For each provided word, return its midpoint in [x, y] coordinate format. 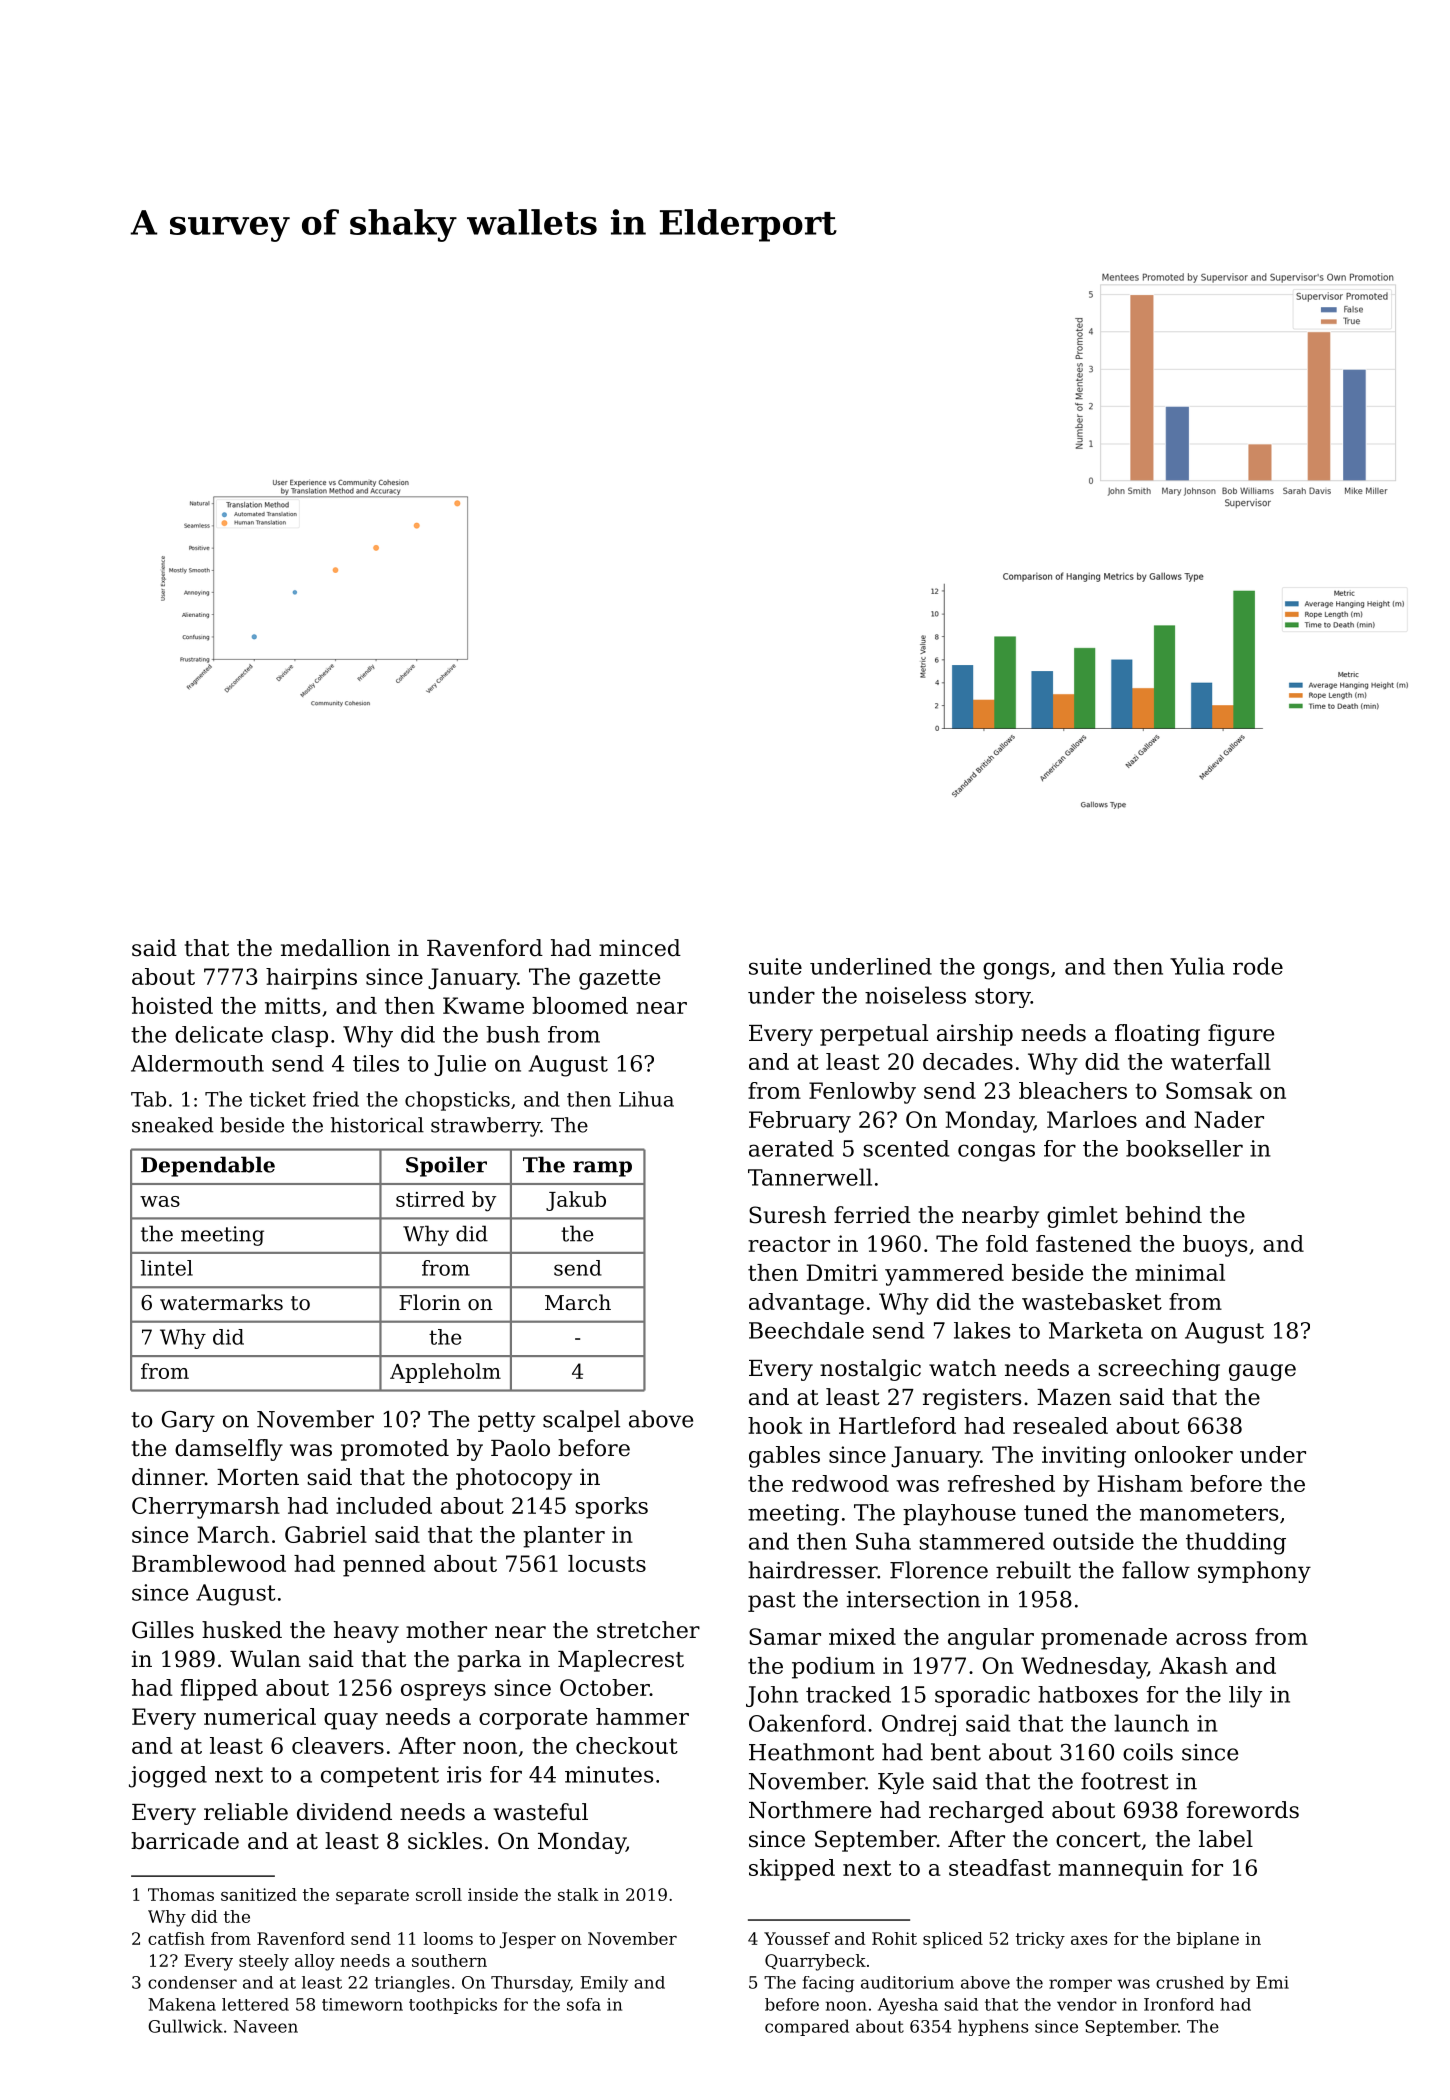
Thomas [181, 1894]
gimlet [1082, 1217]
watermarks [221, 1302]
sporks [611, 1508]
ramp [602, 1169]
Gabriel [326, 1534]
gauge [1262, 1372]
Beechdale [806, 1330]
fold [1007, 1243]
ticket [277, 1099]
